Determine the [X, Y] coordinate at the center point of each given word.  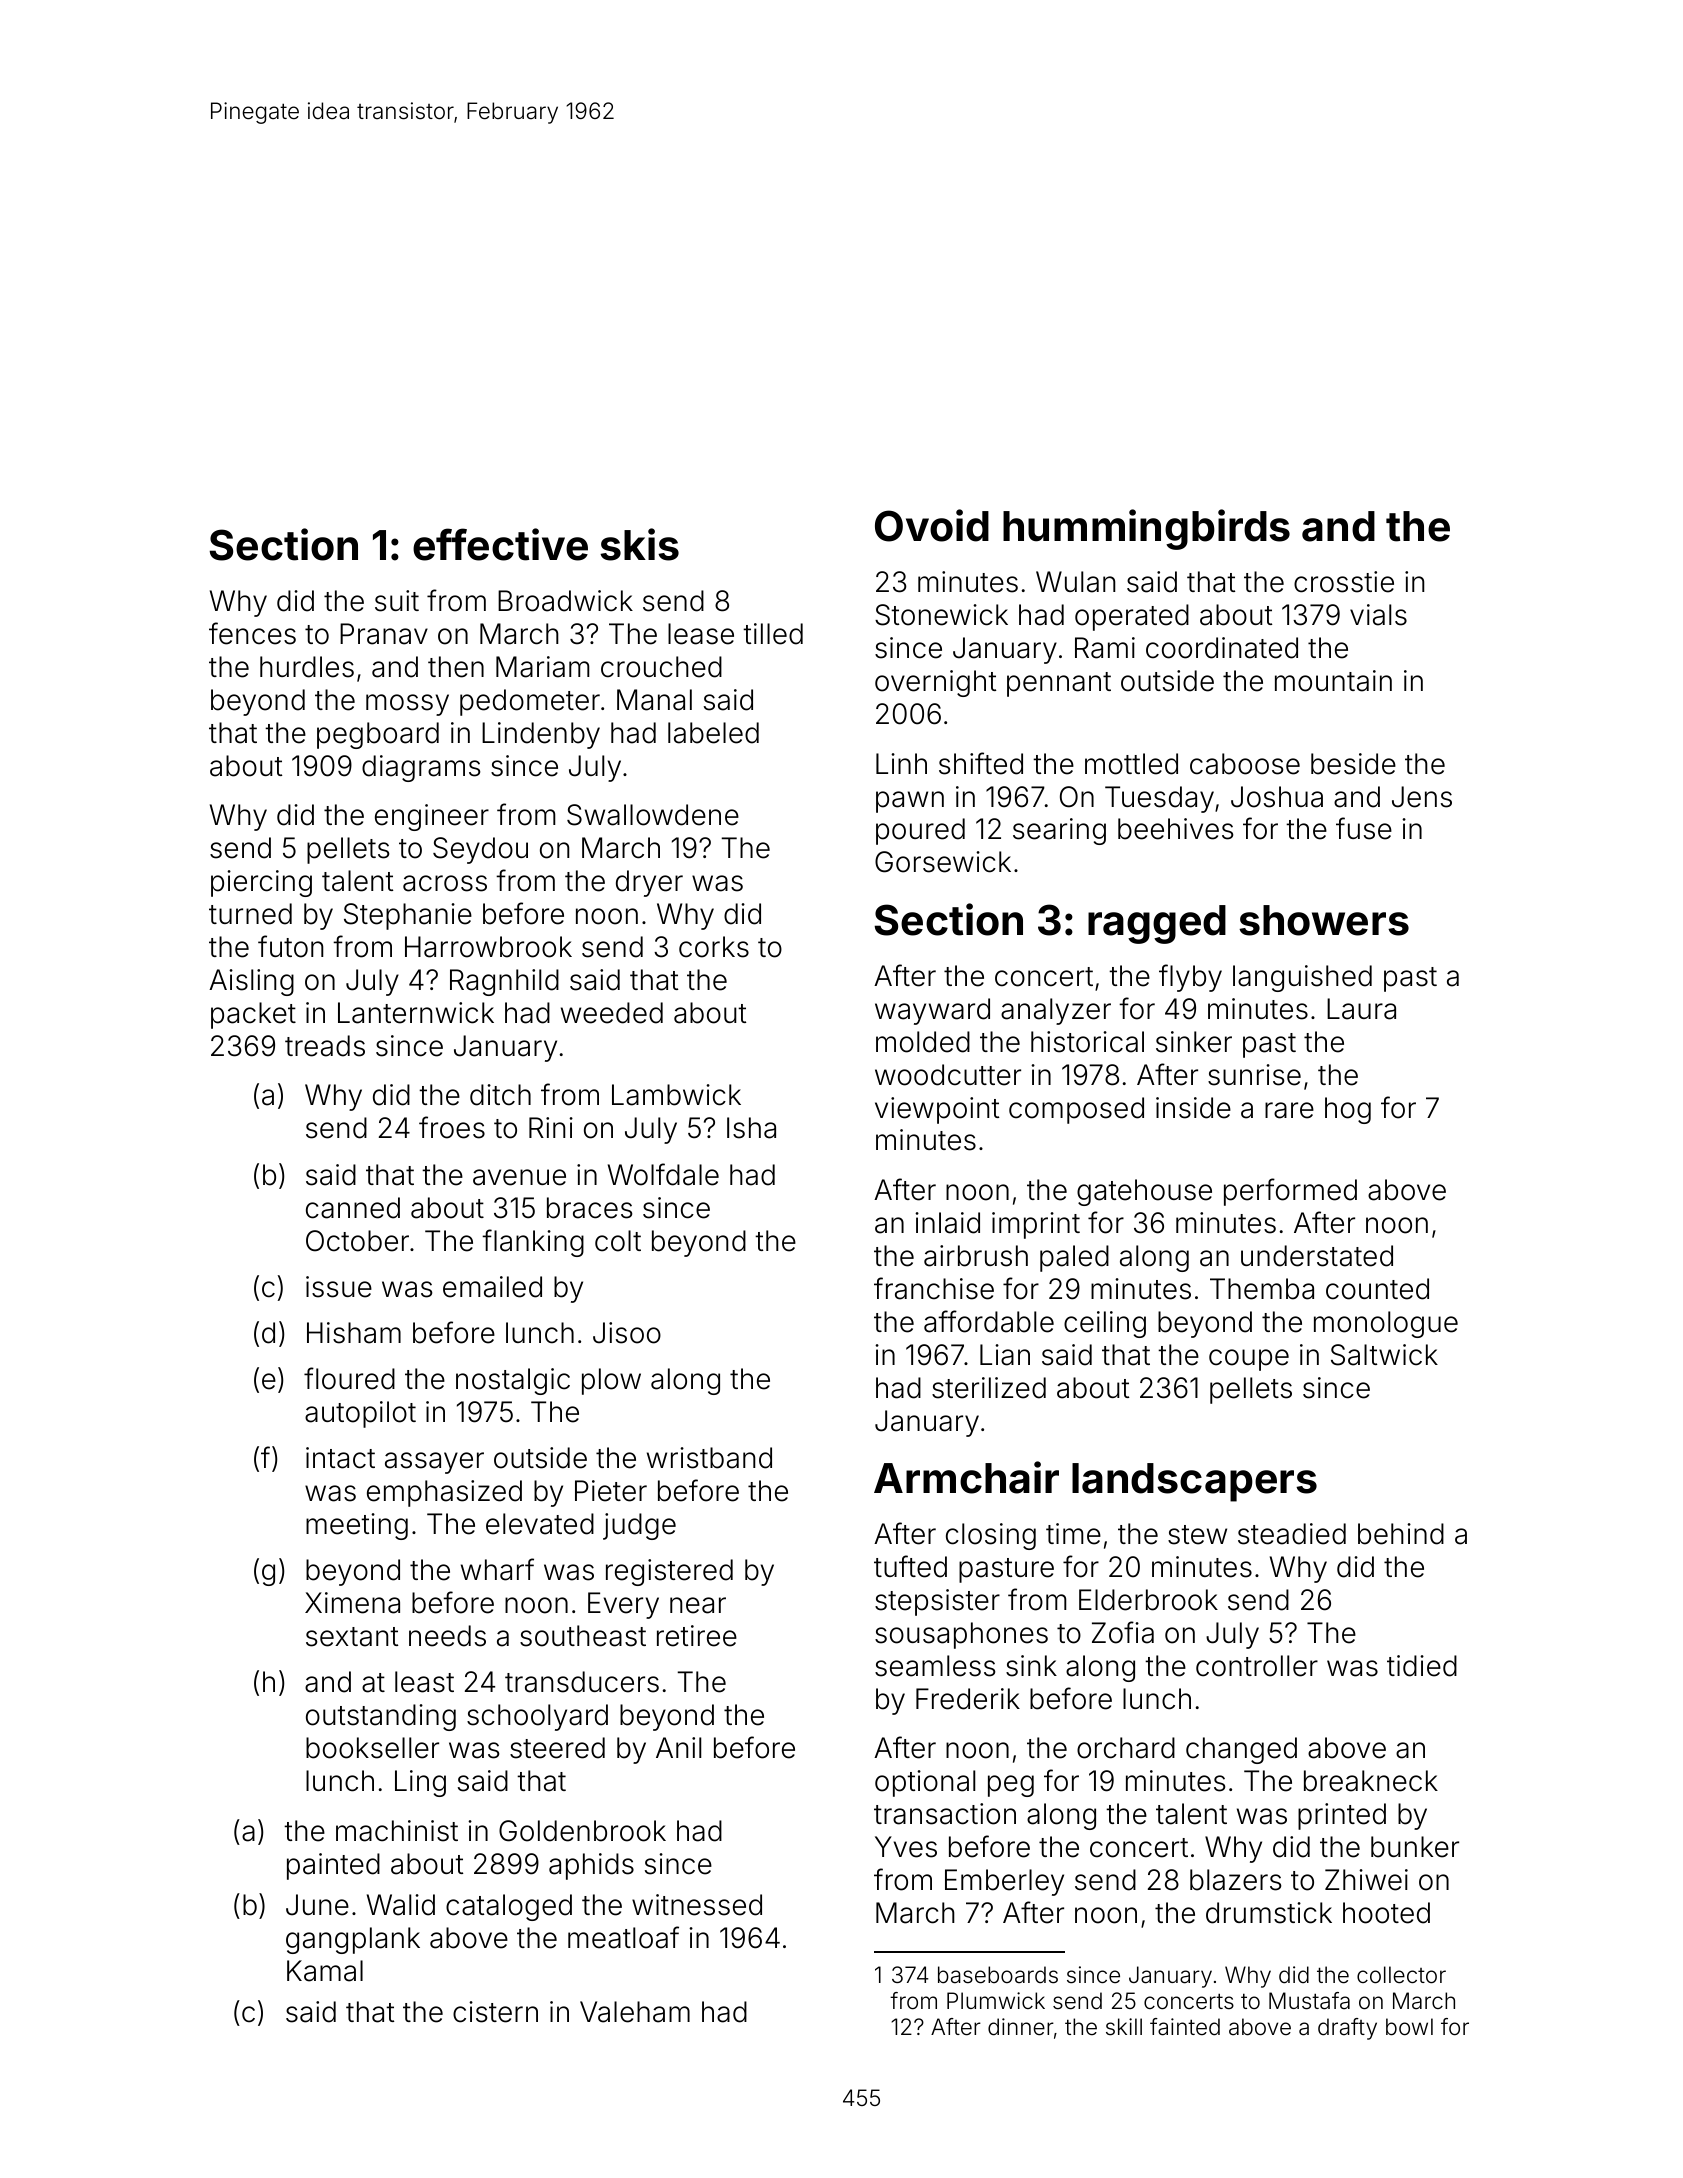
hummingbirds [1146, 529]
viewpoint [937, 1110]
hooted [1386, 1913]
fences [252, 633]
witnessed [697, 1905]
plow [611, 1381]
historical [1087, 1042]
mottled [1131, 764]
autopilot [360, 1414]
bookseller [372, 1748]
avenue [519, 1177]
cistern [495, 2012]
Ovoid [932, 525]
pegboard [378, 735]
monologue [1386, 1324]
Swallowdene [653, 815]
